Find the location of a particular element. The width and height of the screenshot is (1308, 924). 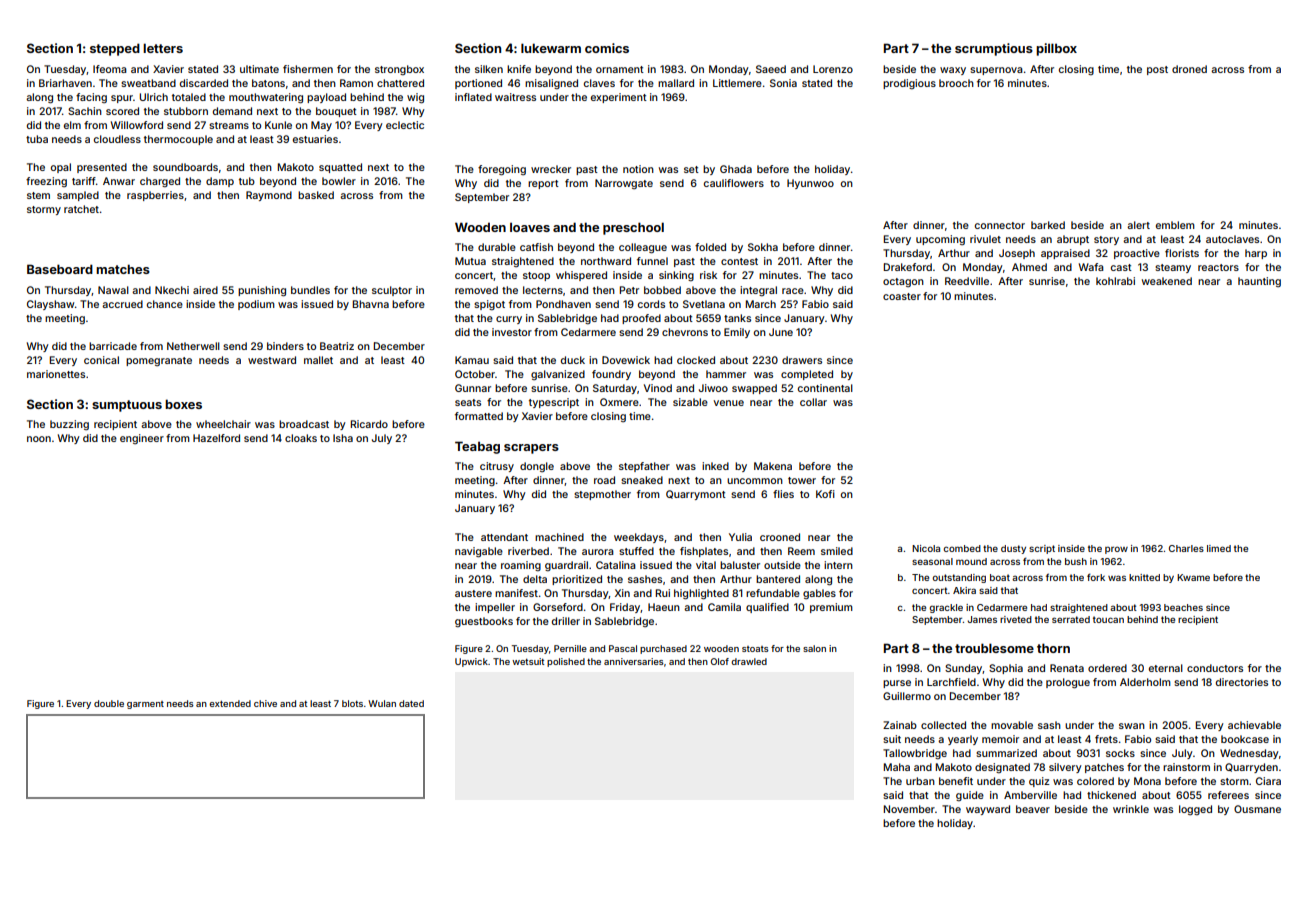

lukewarm is located at coordinates (551, 48).
